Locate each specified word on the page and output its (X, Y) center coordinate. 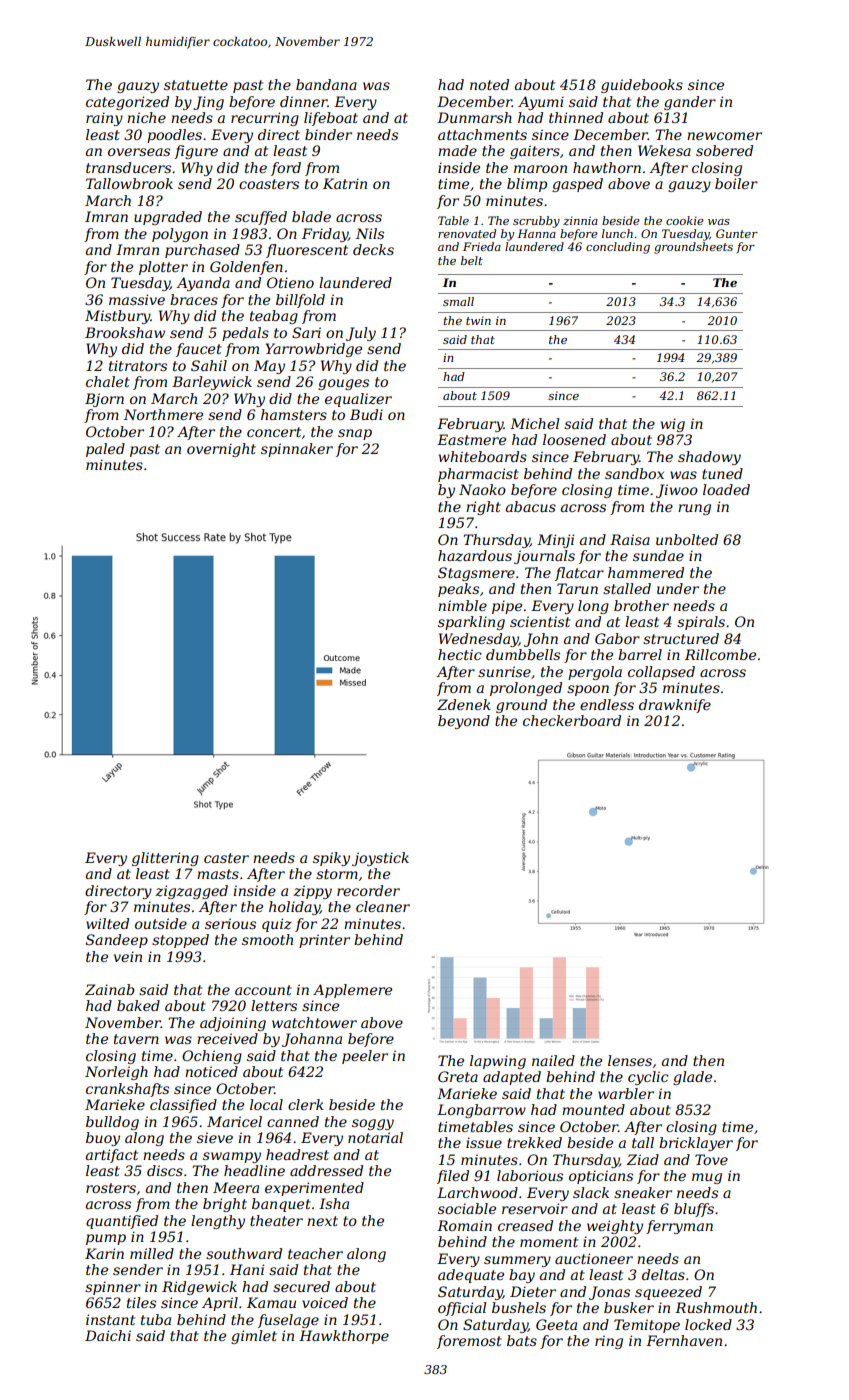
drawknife (675, 706)
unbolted (687, 539)
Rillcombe (720, 654)
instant (110, 1319)
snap (355, 434)
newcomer (724, 136)
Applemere (352, 991)
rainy (104, 119)
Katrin (345, 183)
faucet (199, 350)
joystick (380, 859)
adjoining (233, 1024)
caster (226, 858)
